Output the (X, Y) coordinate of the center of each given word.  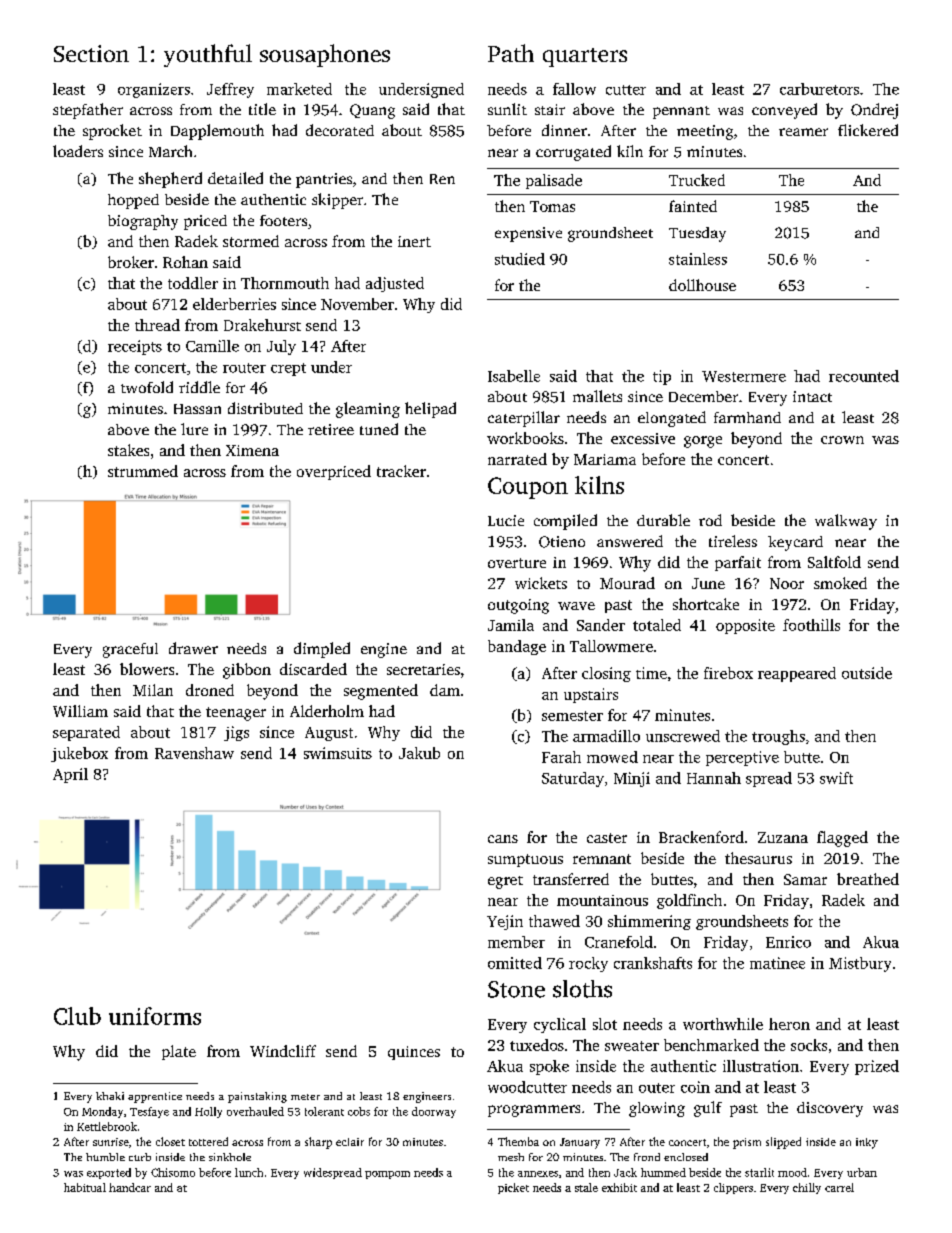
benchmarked (711, 1045)
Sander (601, 625)
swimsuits (338, 753)
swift (836, 778)
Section (91, 53)
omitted (515, 963)
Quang (372, 111)
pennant (681, 112)
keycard (795, 543)
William (80, 711)
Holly (208, 1112)
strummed (143, 471)
